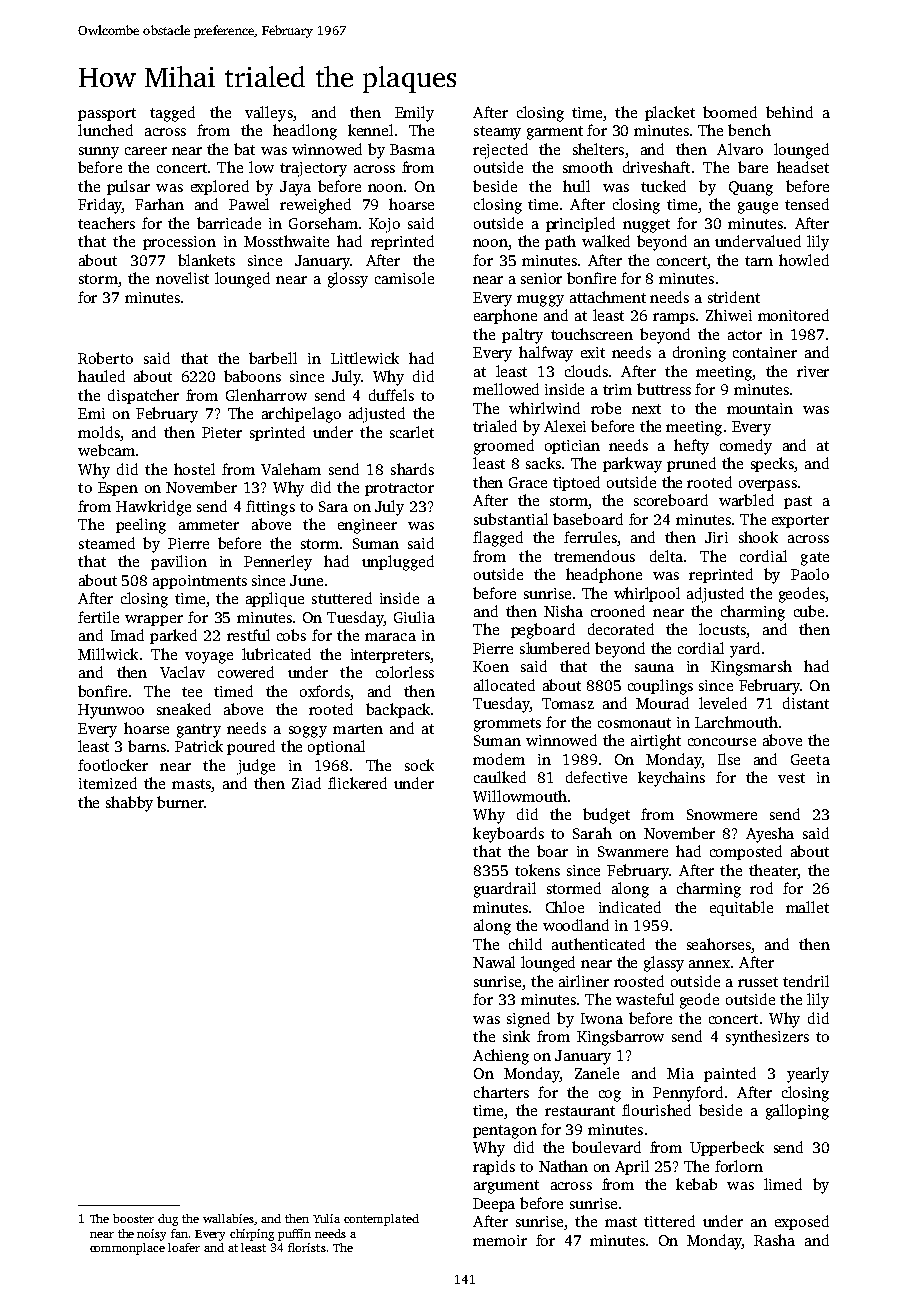 The height and width of the screenshot is (1316, 908). What do you see at coordinates (746, 852) in the screenshot?
I see `composted` at bounding box center [746, 852].
